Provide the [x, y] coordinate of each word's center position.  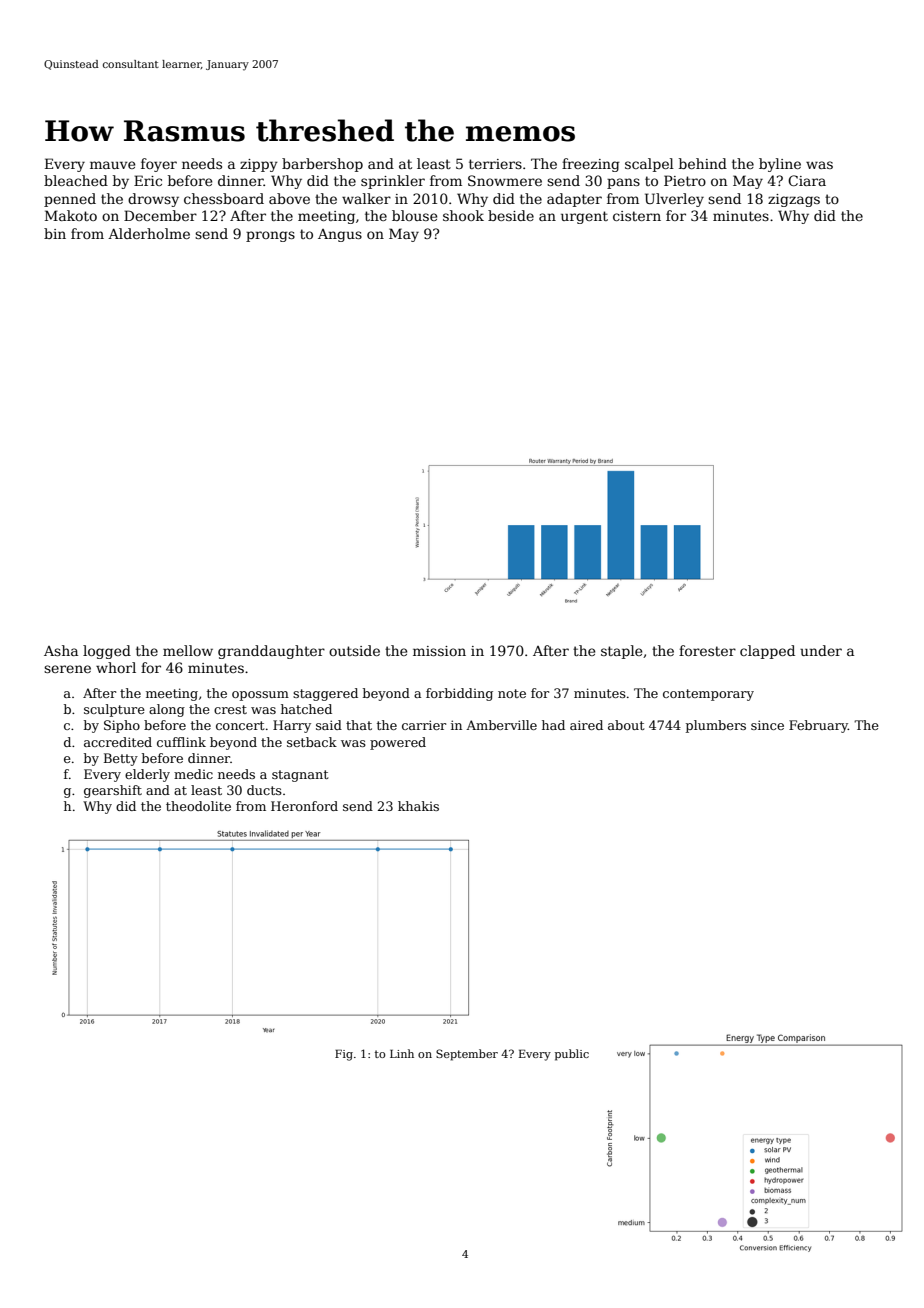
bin [55, 233]
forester [707, 650]
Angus [340, 235]
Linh [402, 1053]
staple [621, 652]
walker [366, 198]
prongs [270, 236]
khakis [418, 806]
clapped [767, 652]
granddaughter [271, 652]
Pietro [685, 180]
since [767, 725]
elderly [147, 775]
